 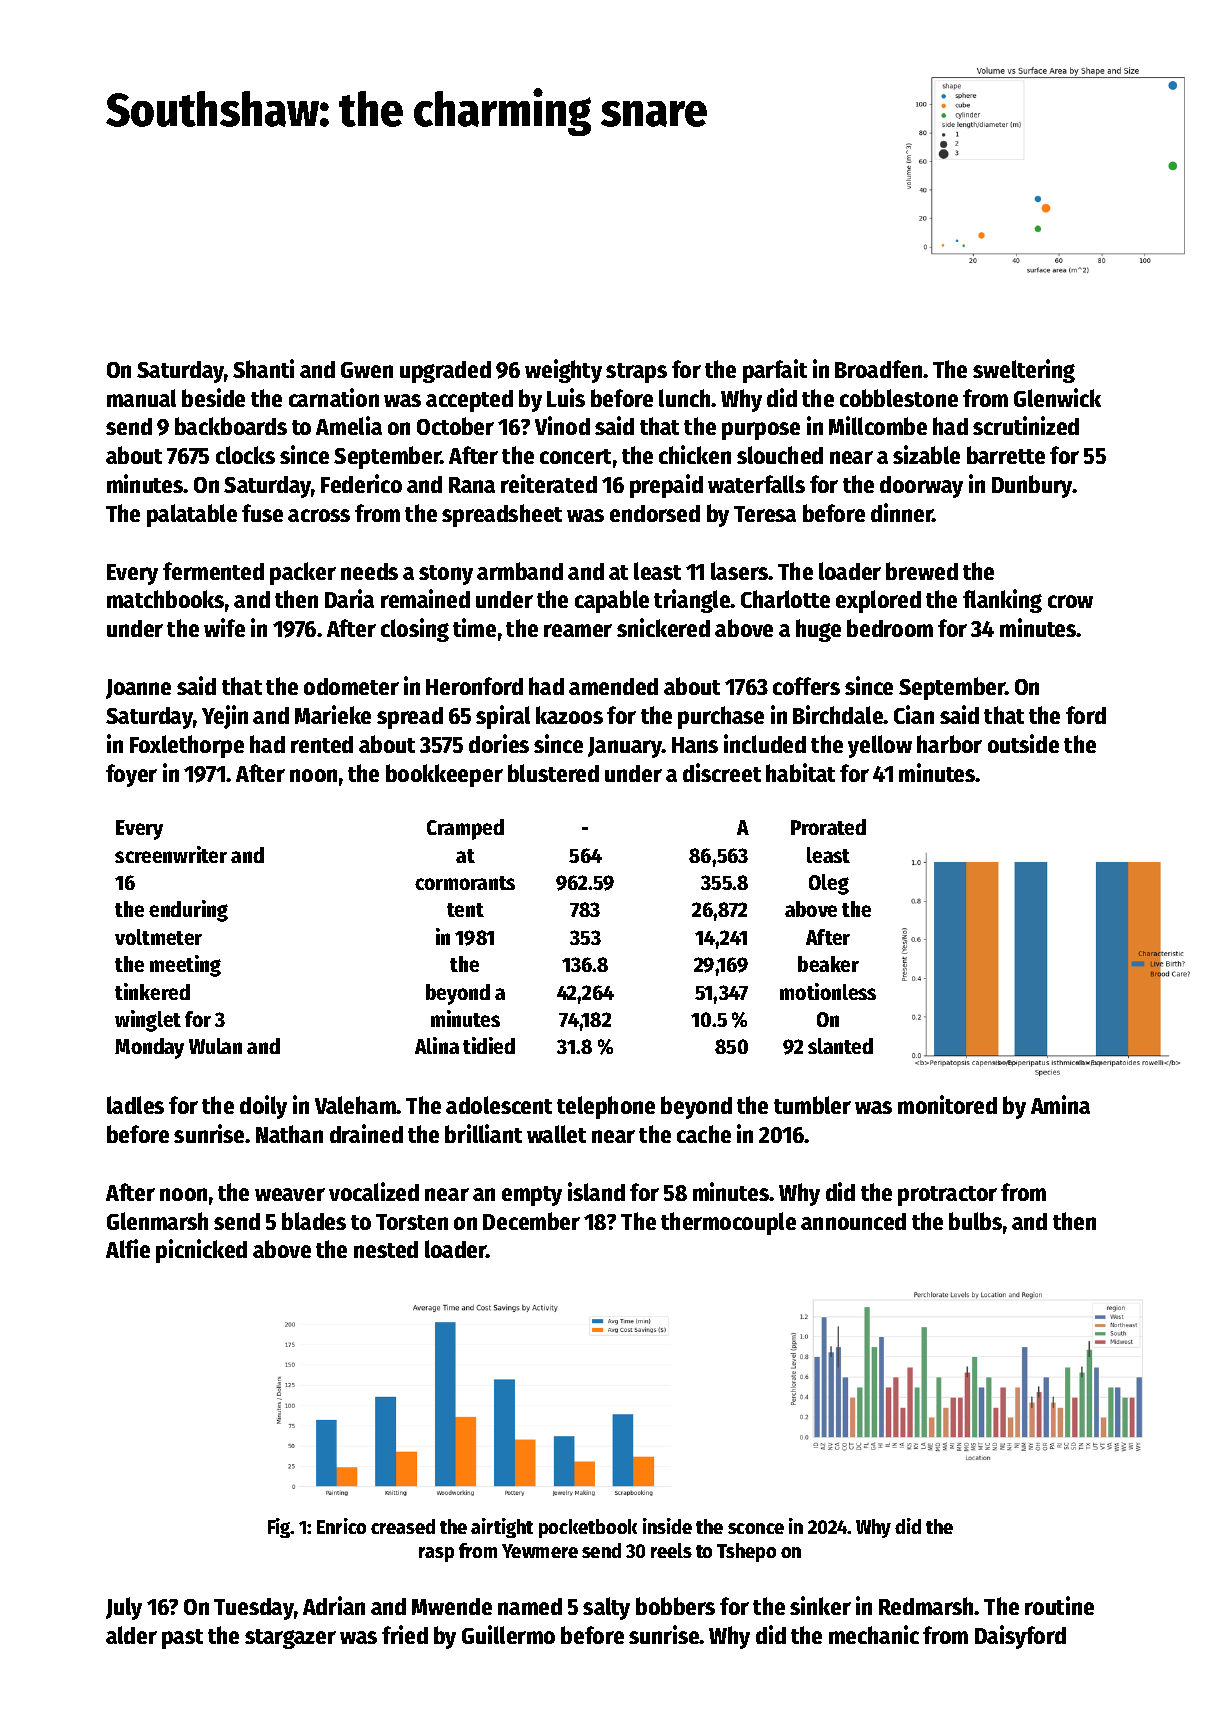 What do you see at coordinates (1059, 1605) in the screenshot?
I see `routine` at bounding box center [1059, 1605].
